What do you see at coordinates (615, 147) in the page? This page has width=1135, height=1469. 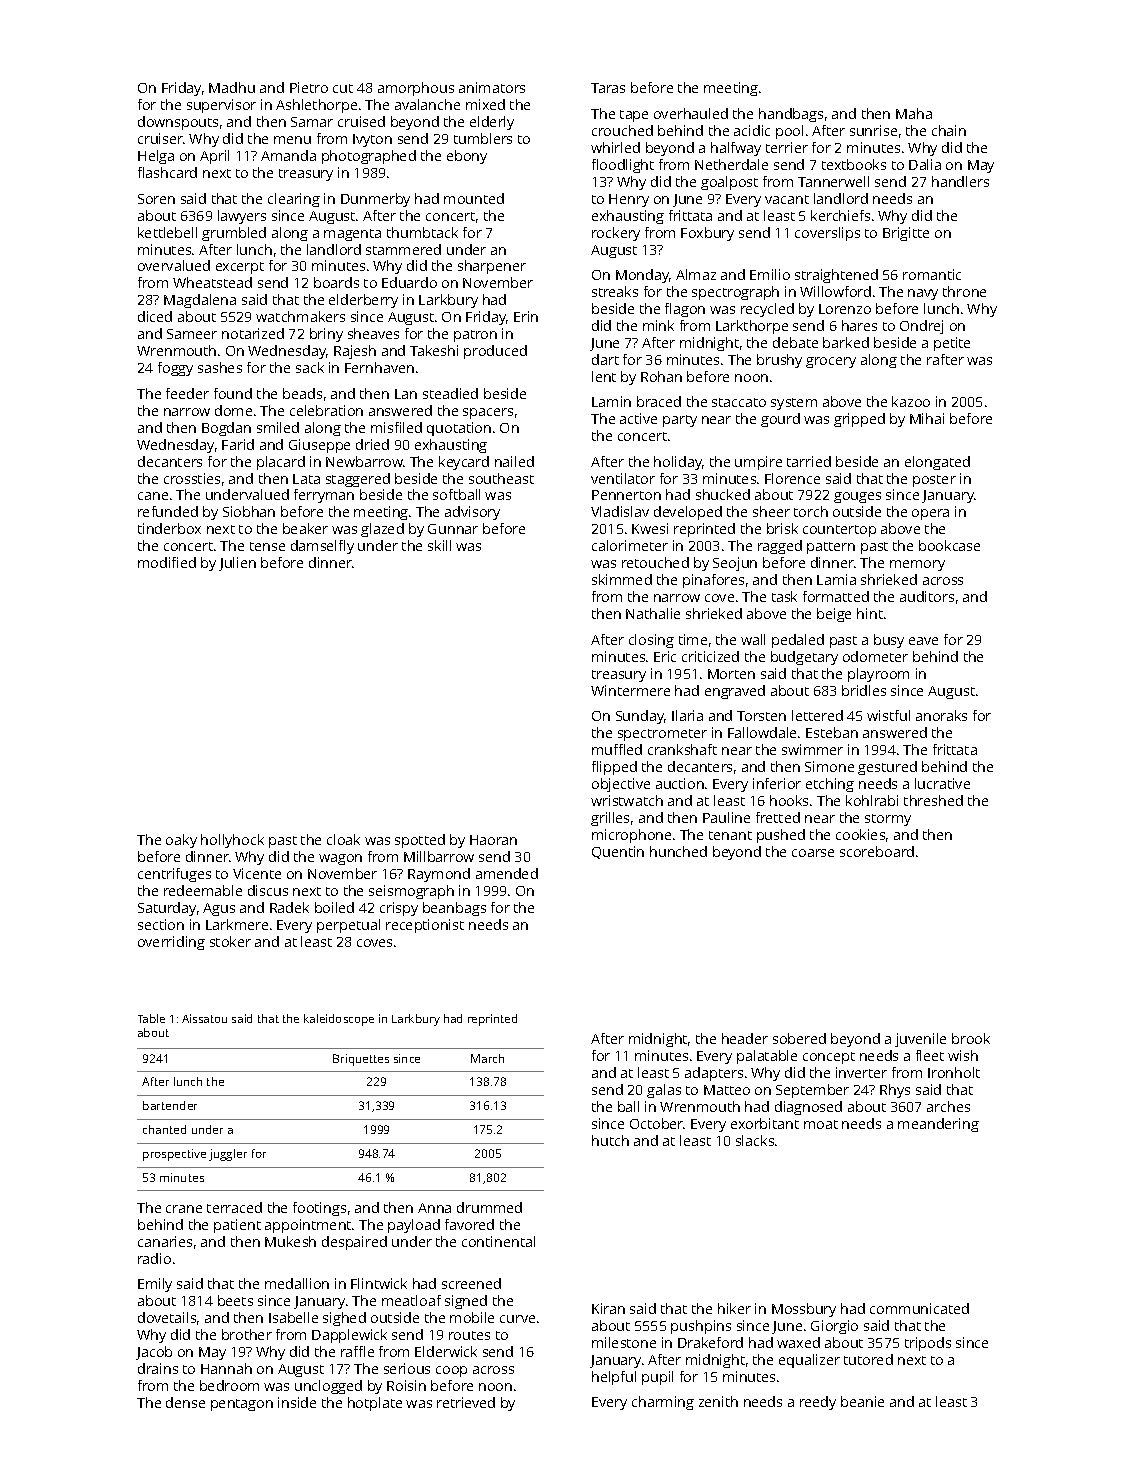 I see `whirled` at bounding box center [615, 147].
